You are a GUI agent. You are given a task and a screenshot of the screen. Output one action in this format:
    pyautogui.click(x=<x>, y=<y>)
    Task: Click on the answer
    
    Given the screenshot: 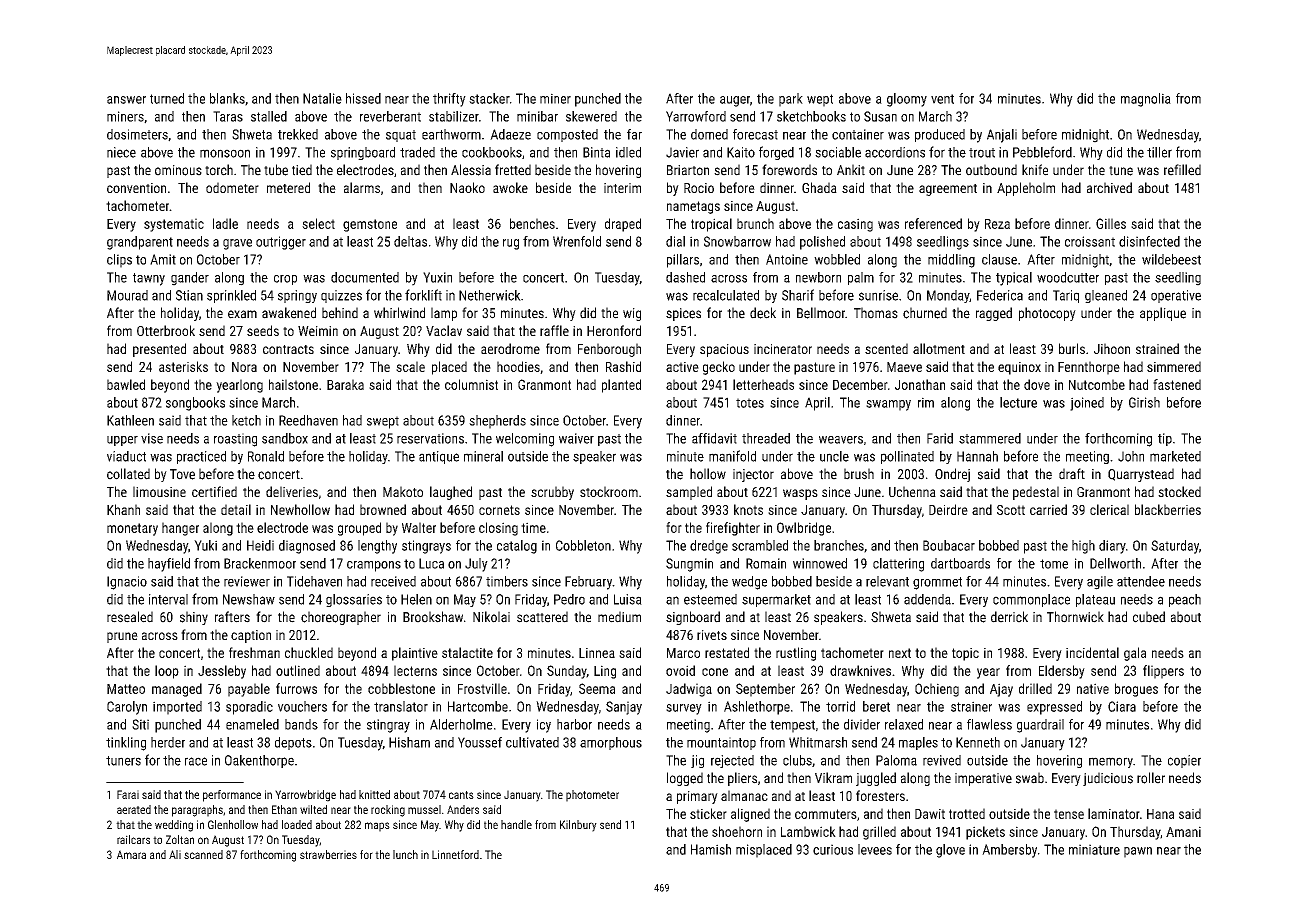 What is the action you would take?
    pyautogui.click(x=126, y=100)
